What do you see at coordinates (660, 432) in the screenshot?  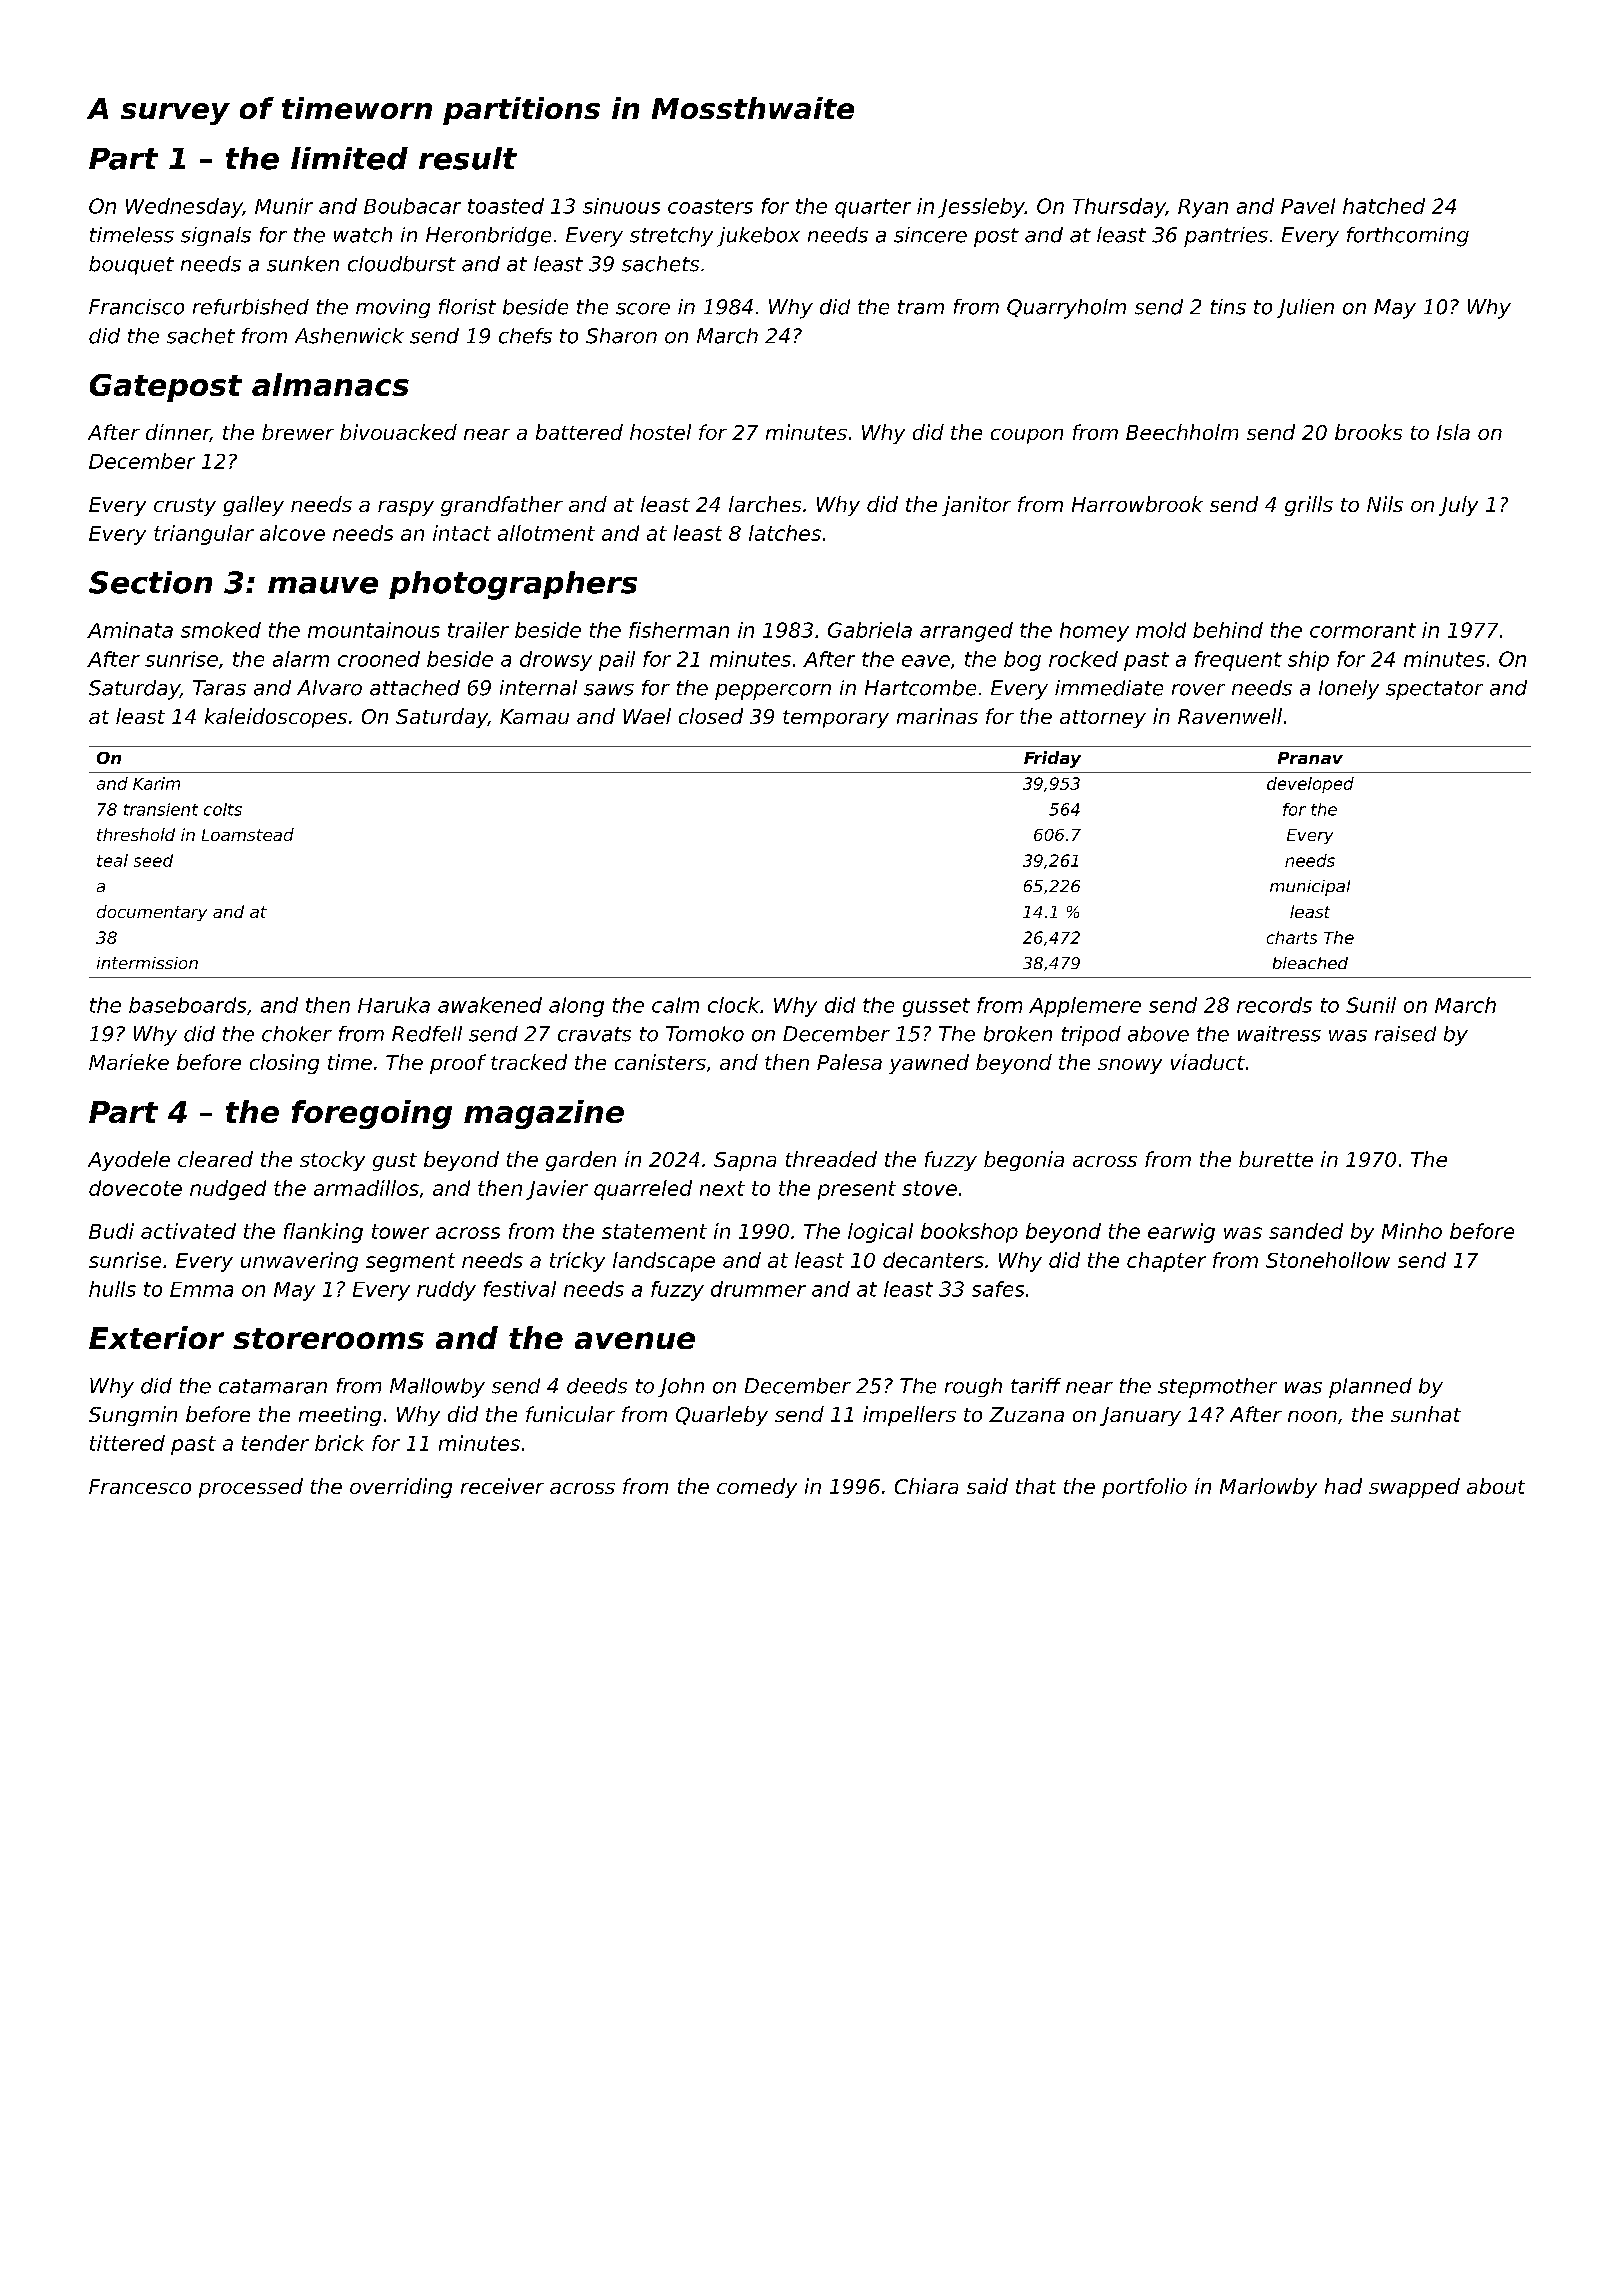 I see `hostel` at bounding box center [660, 432].
